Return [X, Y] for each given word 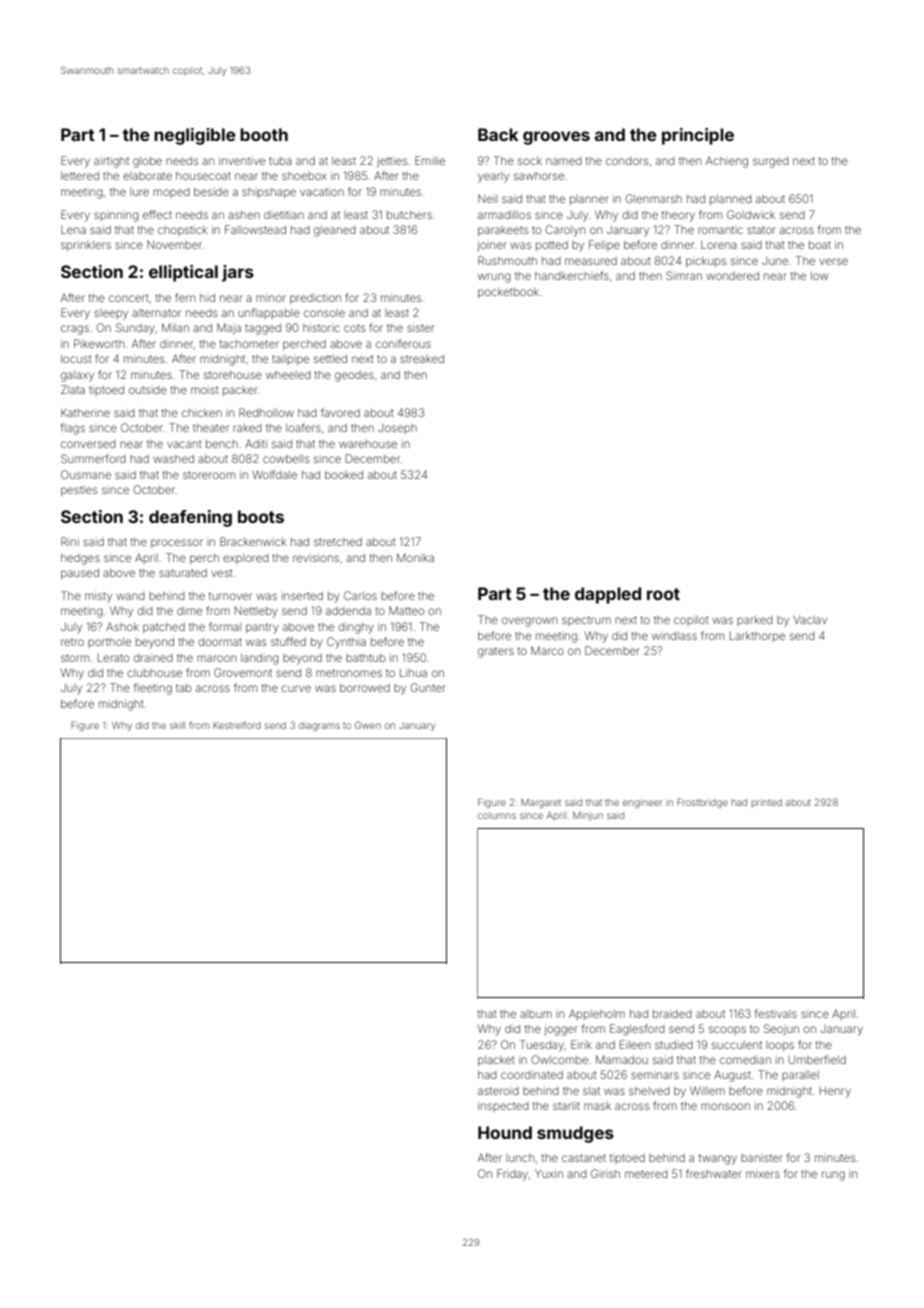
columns [497, 815]
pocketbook [508, 293]
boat [820, 245]
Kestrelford [237, 725]
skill [177, 725]
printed [767, 803]
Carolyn [565, 231]
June [775, 261]
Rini [70, 541]
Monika [415, 557]
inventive [242, 160]
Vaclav [810, 620]
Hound [505, 1132]
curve [296, 688]
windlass [674, 636]
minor [271, 298]
